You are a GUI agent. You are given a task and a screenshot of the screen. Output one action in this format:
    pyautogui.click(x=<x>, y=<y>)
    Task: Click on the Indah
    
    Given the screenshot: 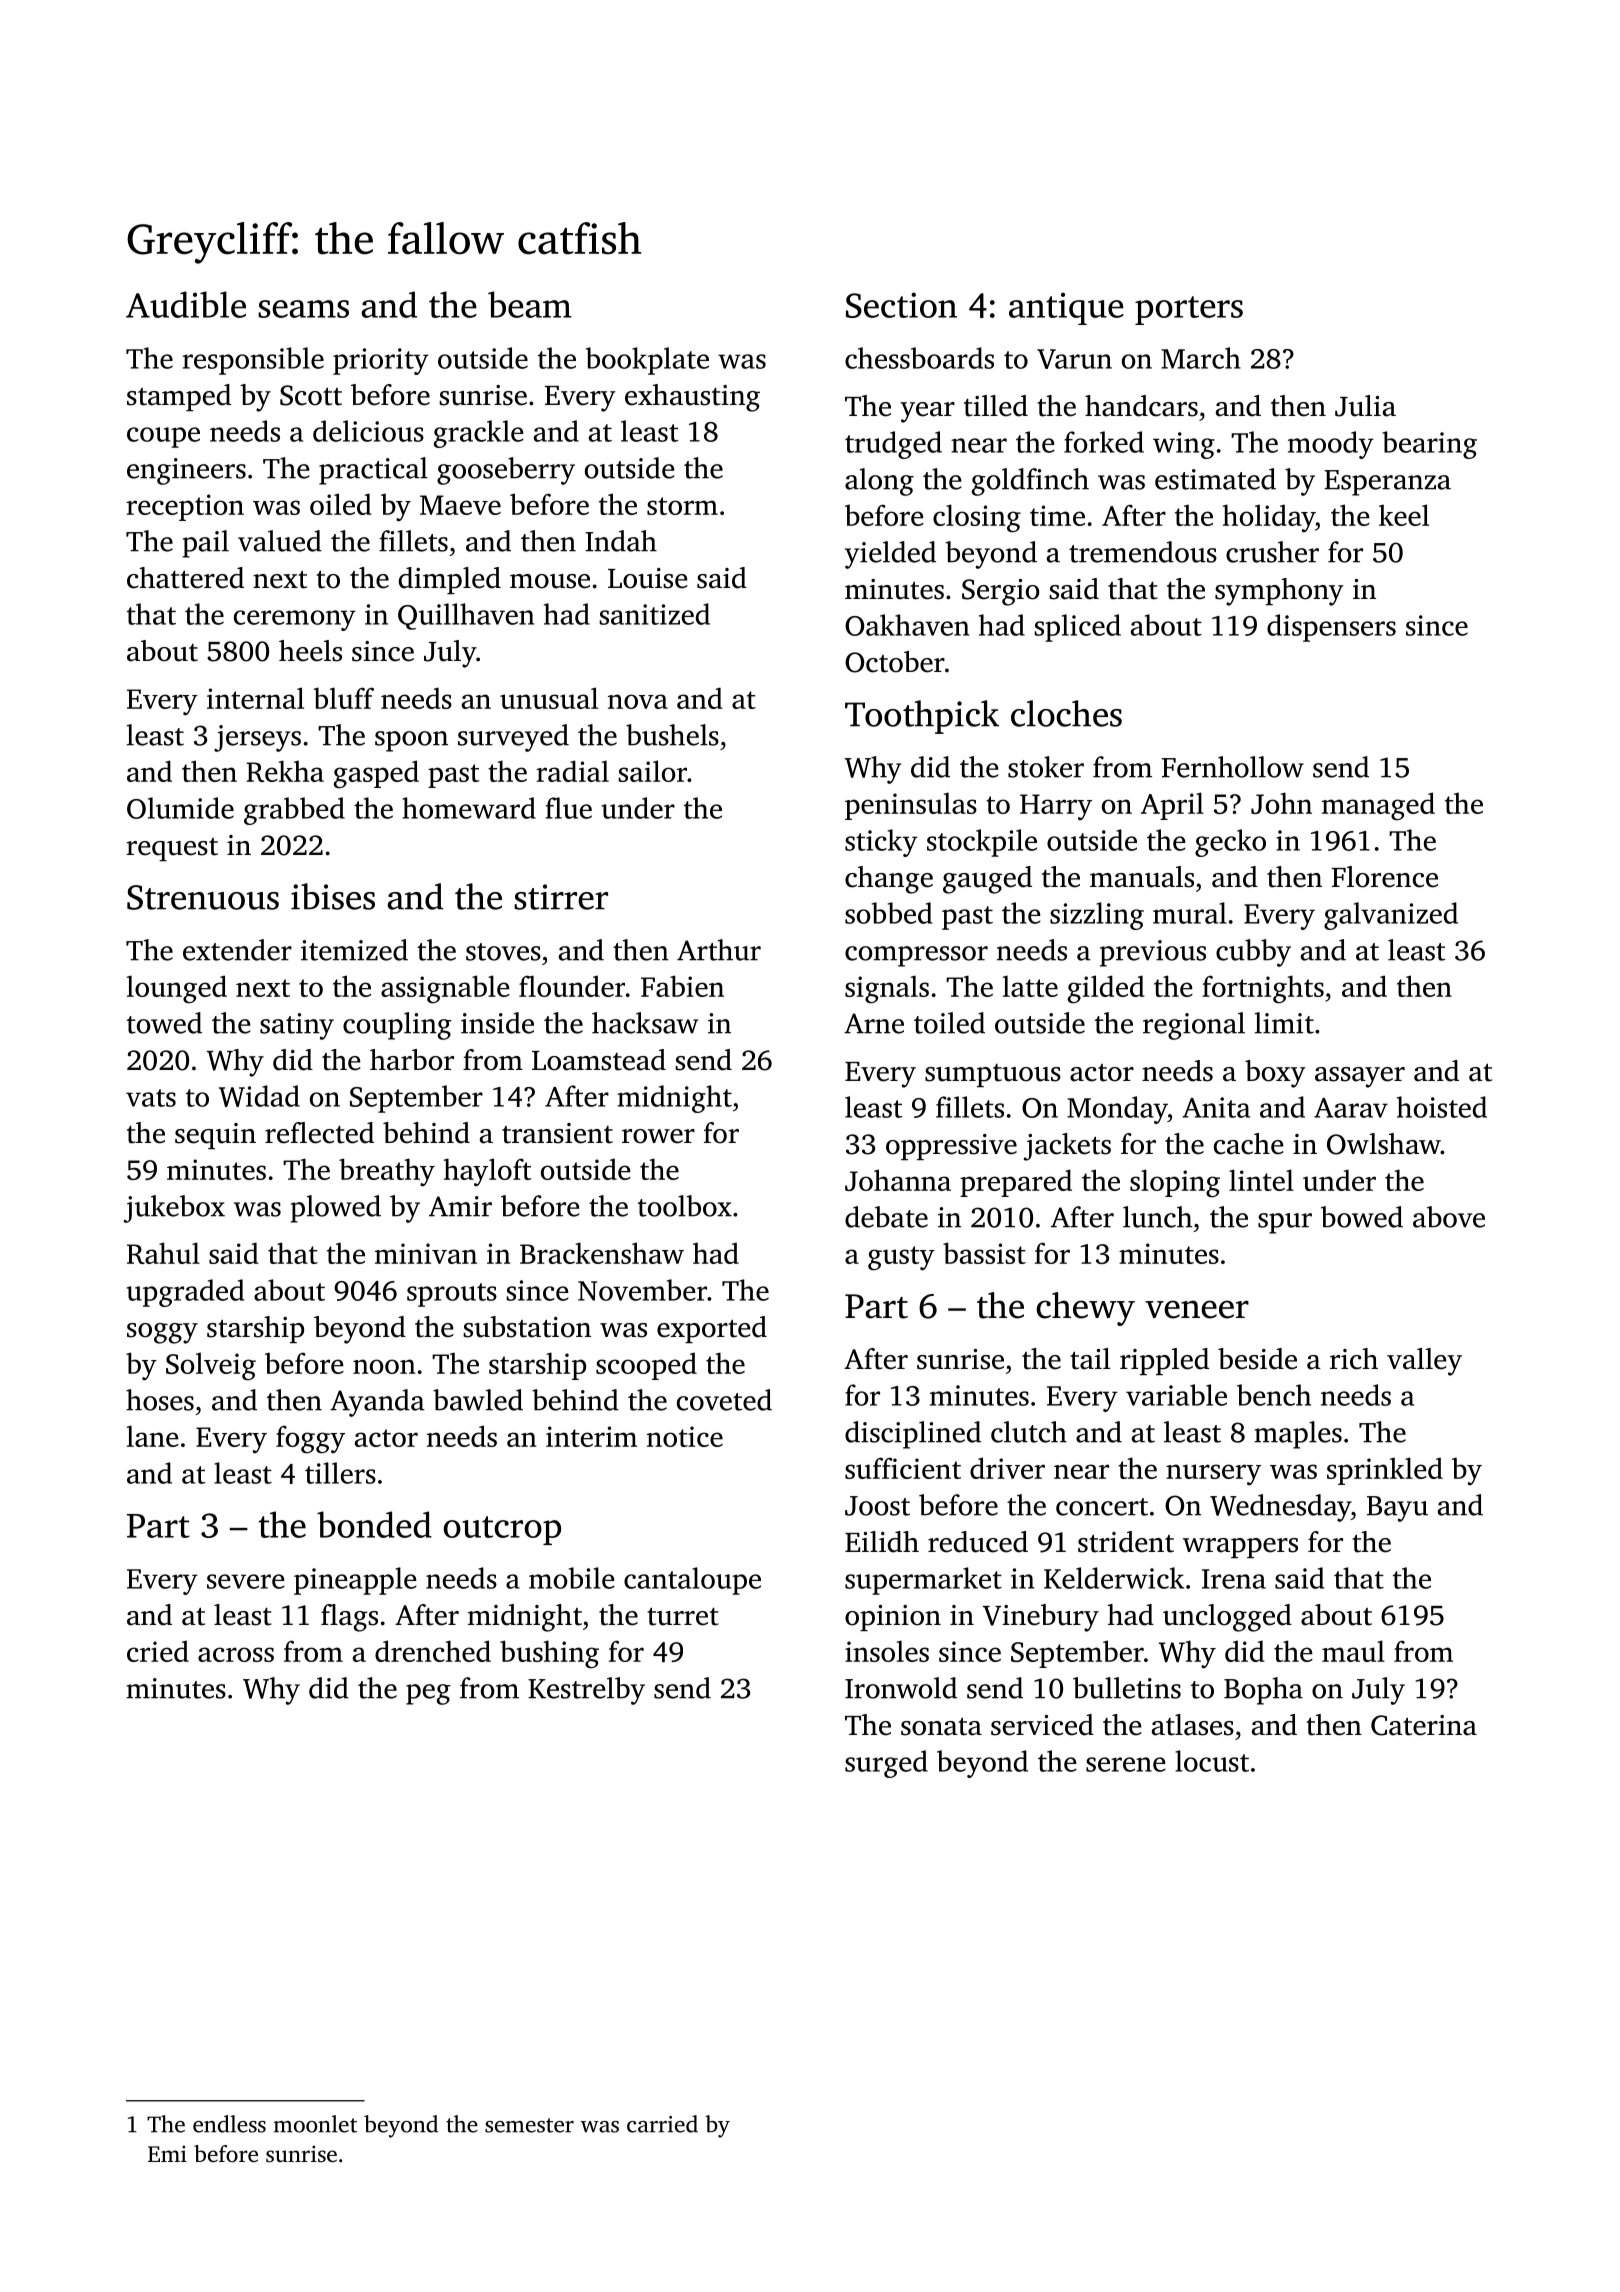 What is the action you would take?
    pyautogui.click(x=621, y=541)
